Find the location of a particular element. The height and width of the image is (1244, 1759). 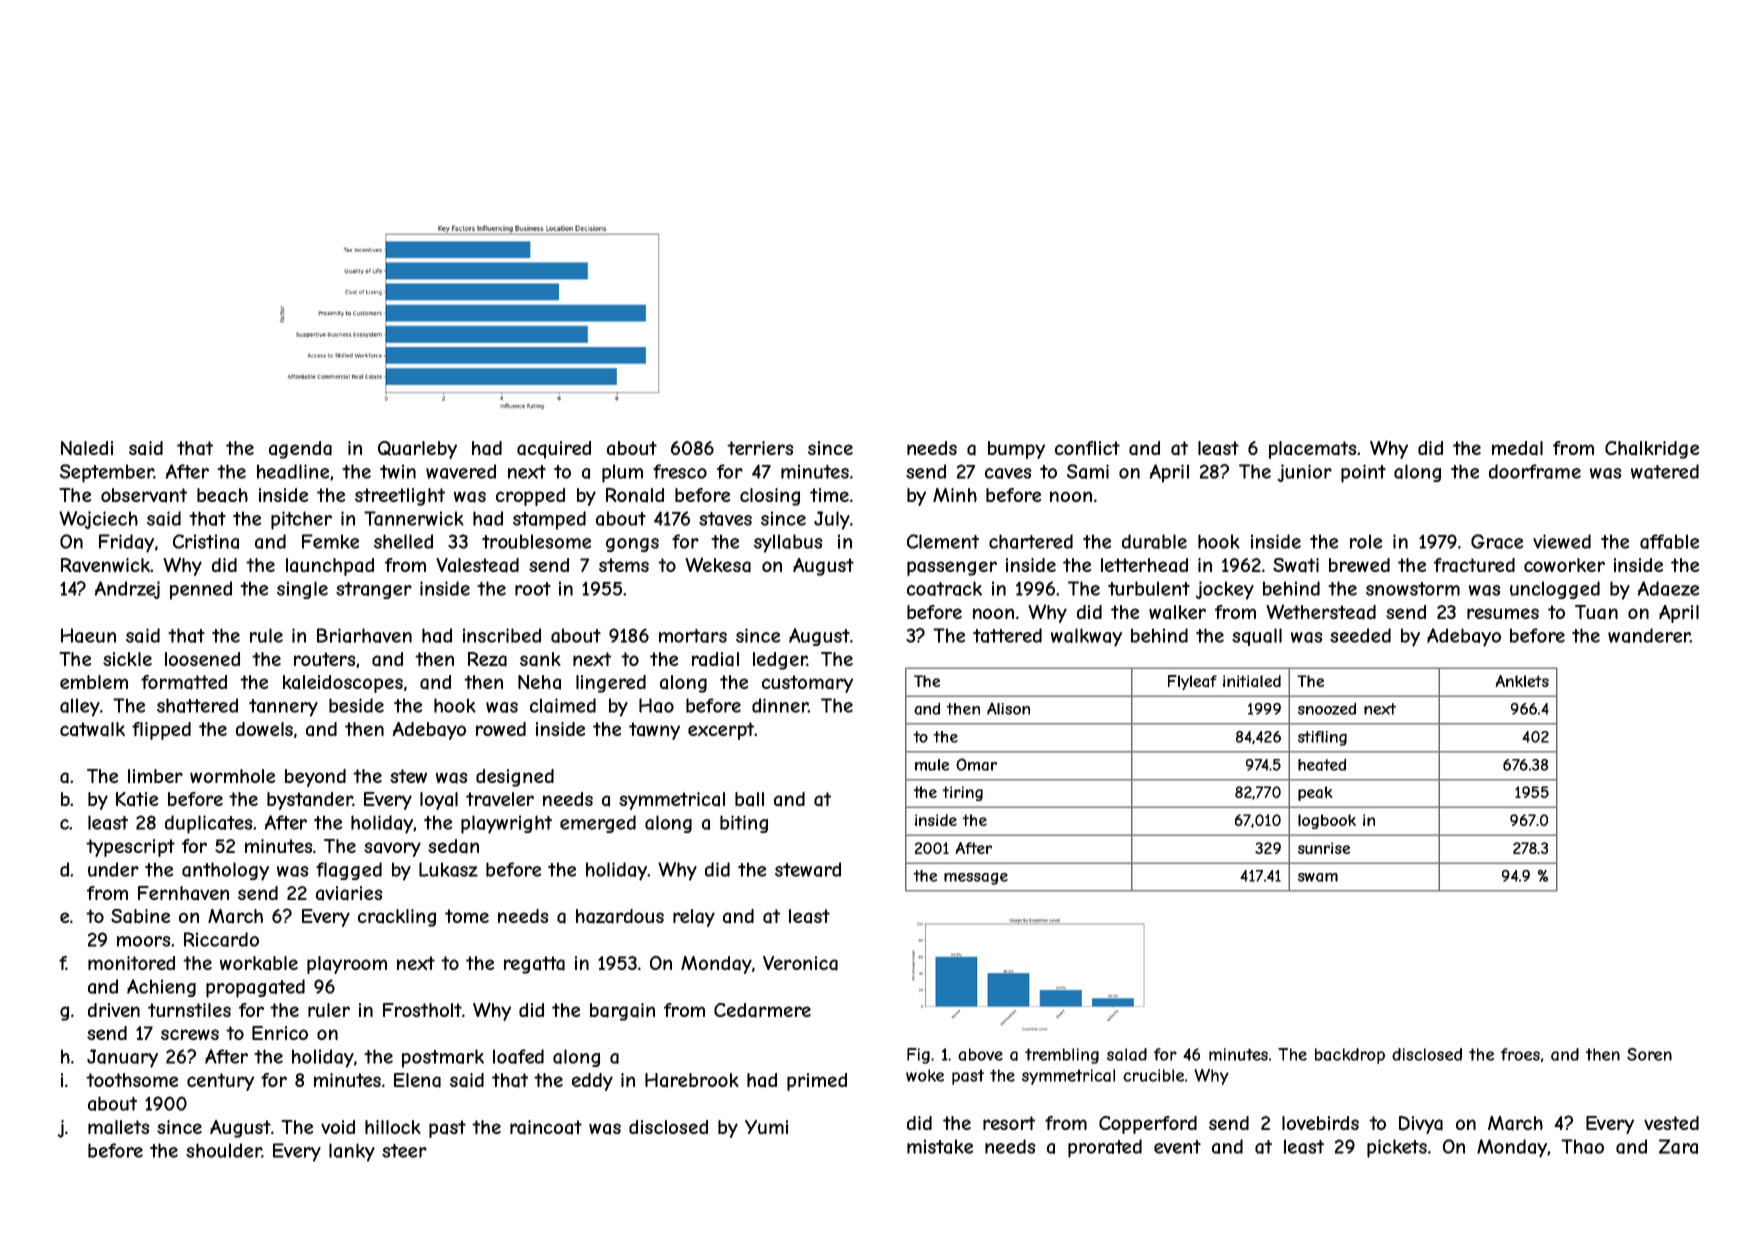

message is located at coordinates (976, 878).
